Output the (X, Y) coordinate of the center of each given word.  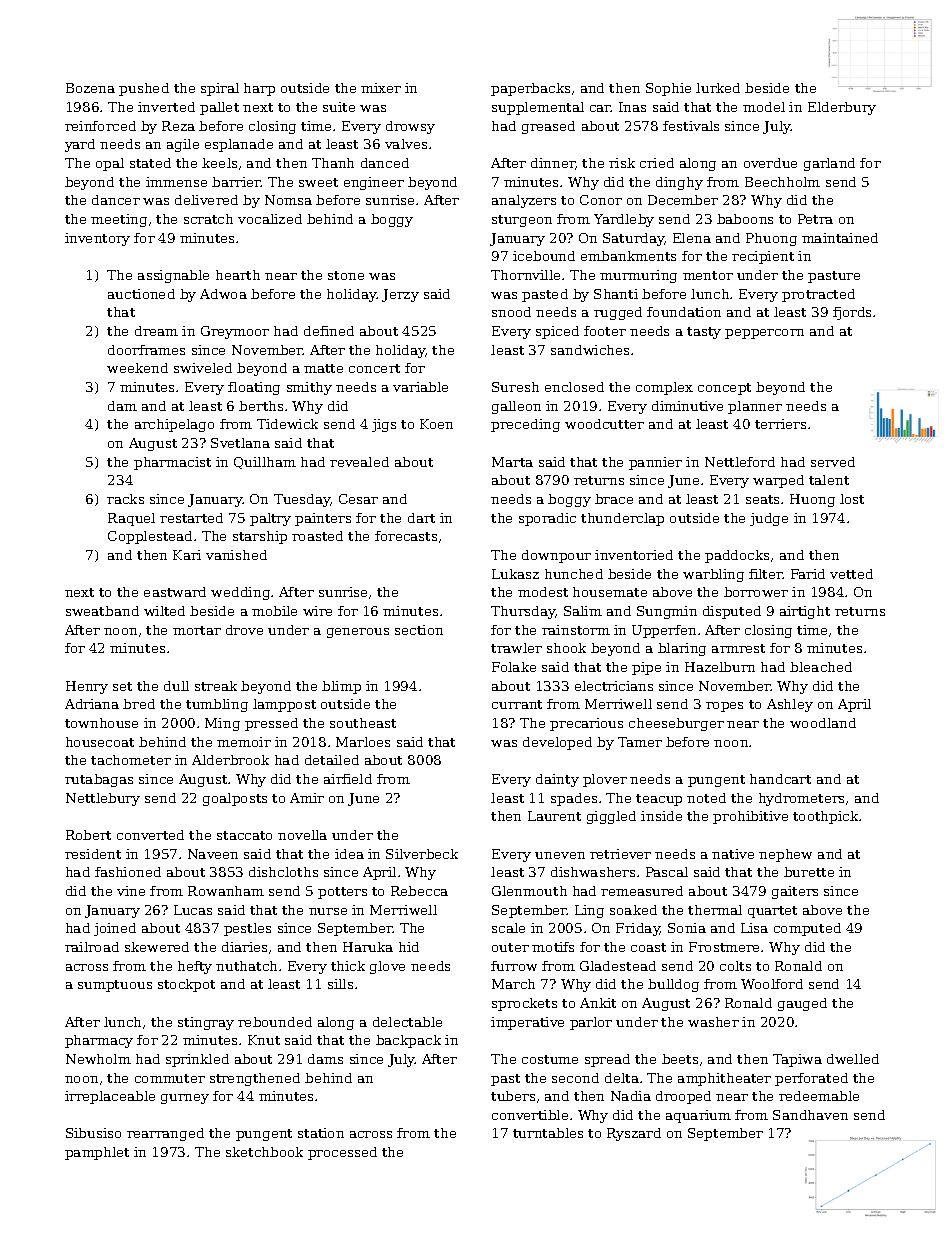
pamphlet (97, 1153)
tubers (513, 1096)
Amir (307, 798)
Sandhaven (810, 1115)
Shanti (616, 294)
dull (176, 686)
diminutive (687, 406)
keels (219, 163)
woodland (823, 723)
